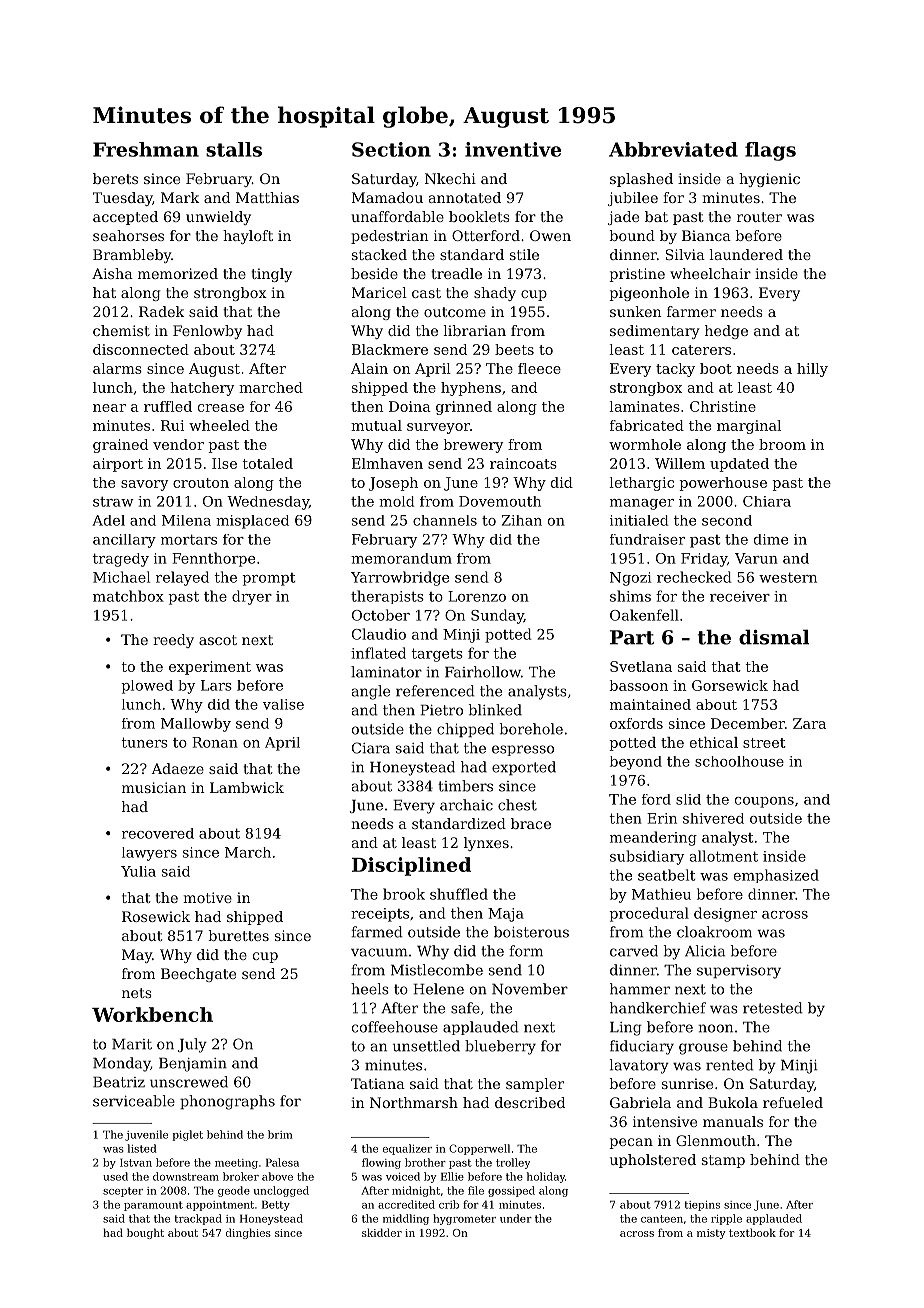 Image resolution: width=924 pixels, height=1308 pixels. Describe the element at coordinates (673, 149) in the screenshot. I see `Abbreviated` at that location.
